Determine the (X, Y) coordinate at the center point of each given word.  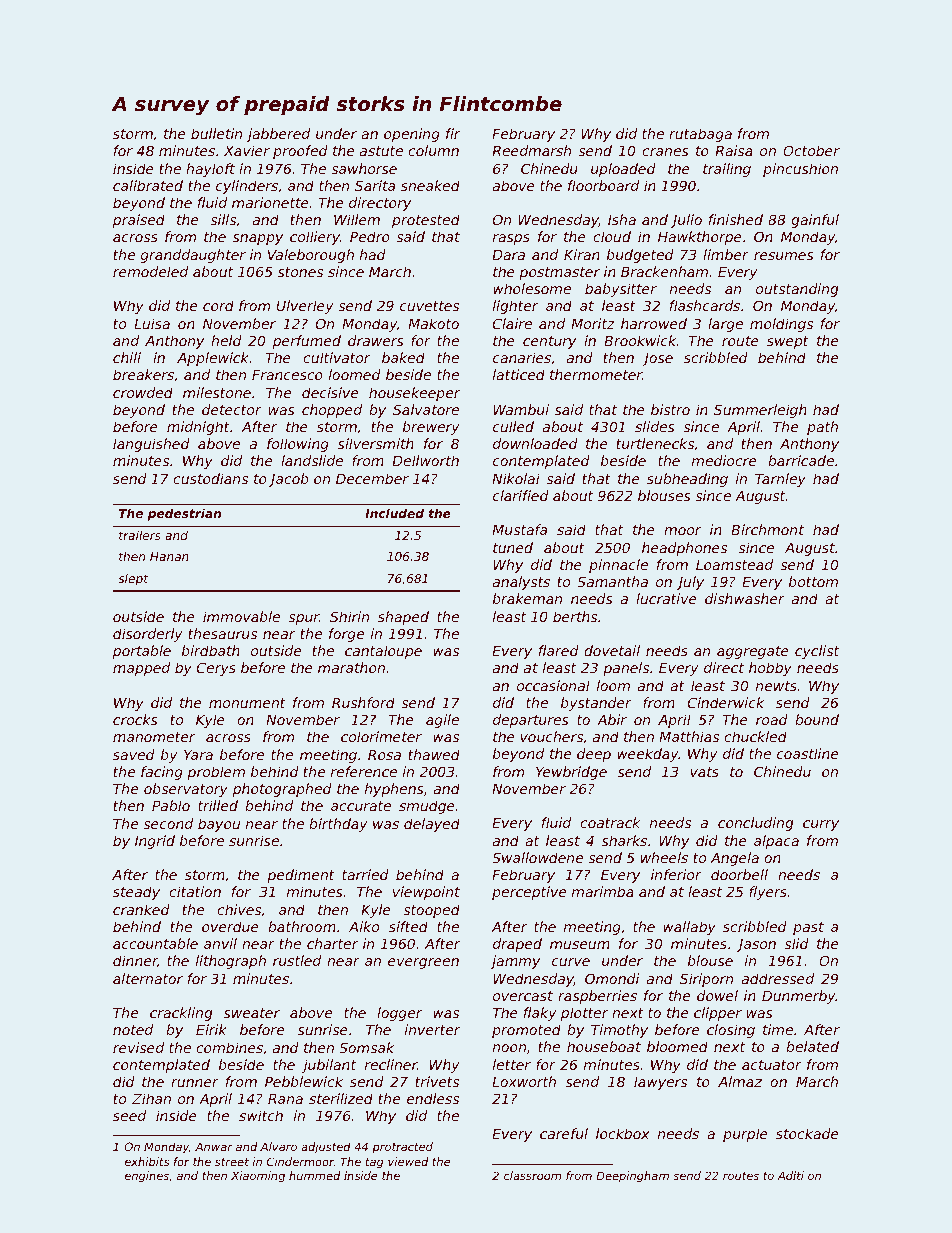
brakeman (527, 598)
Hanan (169, 556)
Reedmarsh (531, 150)
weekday (648, 755)
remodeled (150, 271)
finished (736, 219)
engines (147, 1177)
